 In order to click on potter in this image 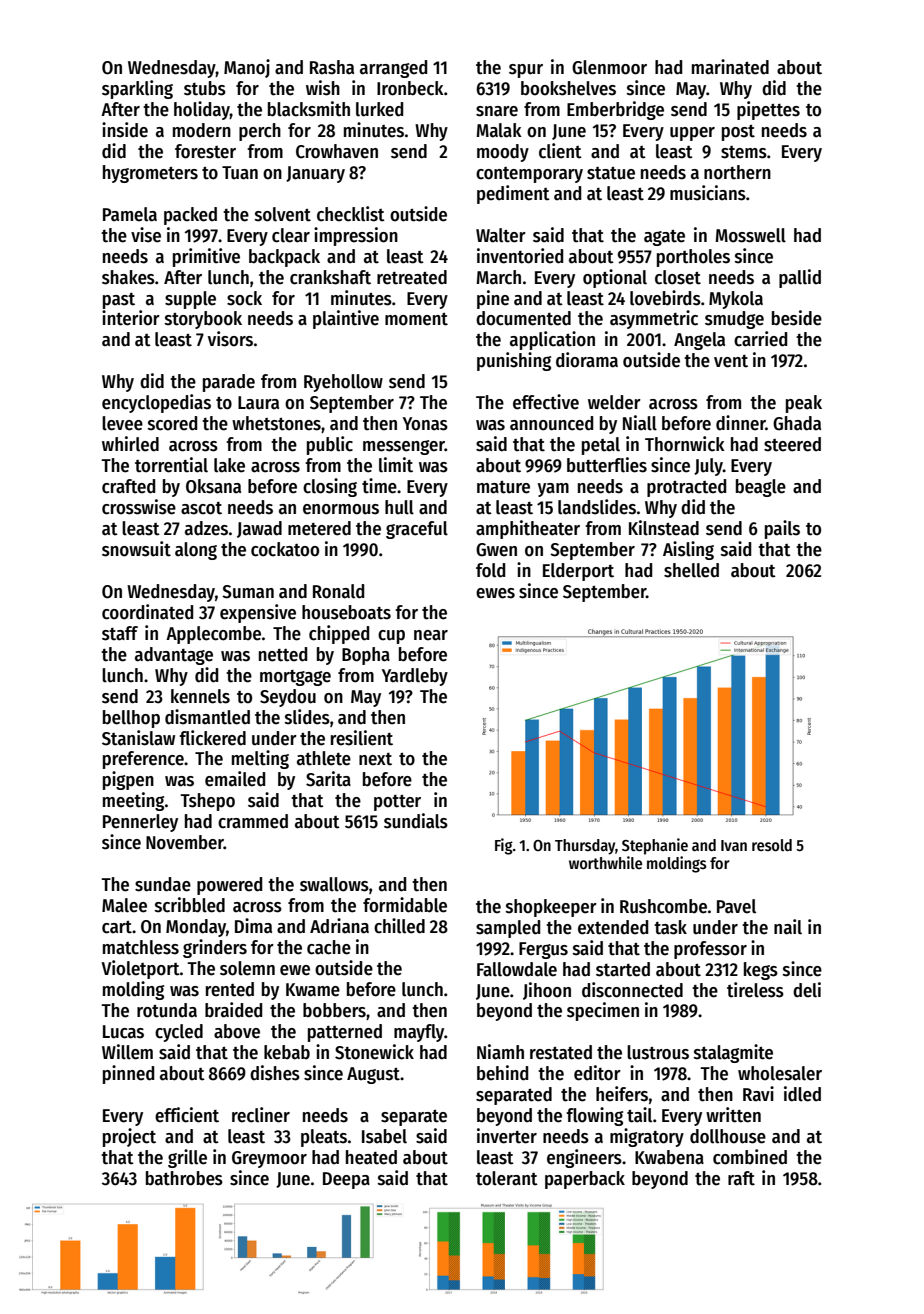, I will do `click(397, 803)`.
